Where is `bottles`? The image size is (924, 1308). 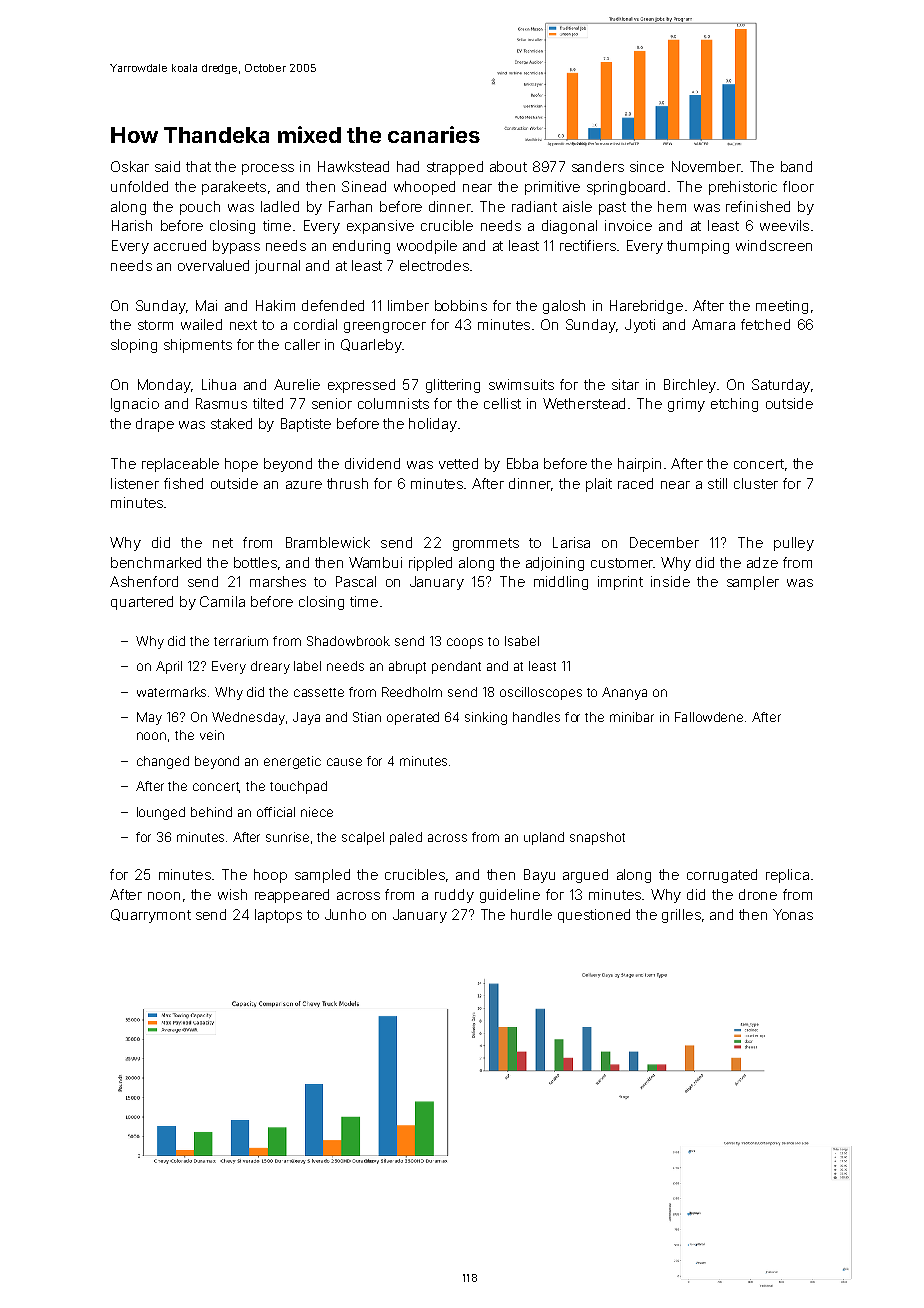 bottles is located at coordinates (255, 562).
